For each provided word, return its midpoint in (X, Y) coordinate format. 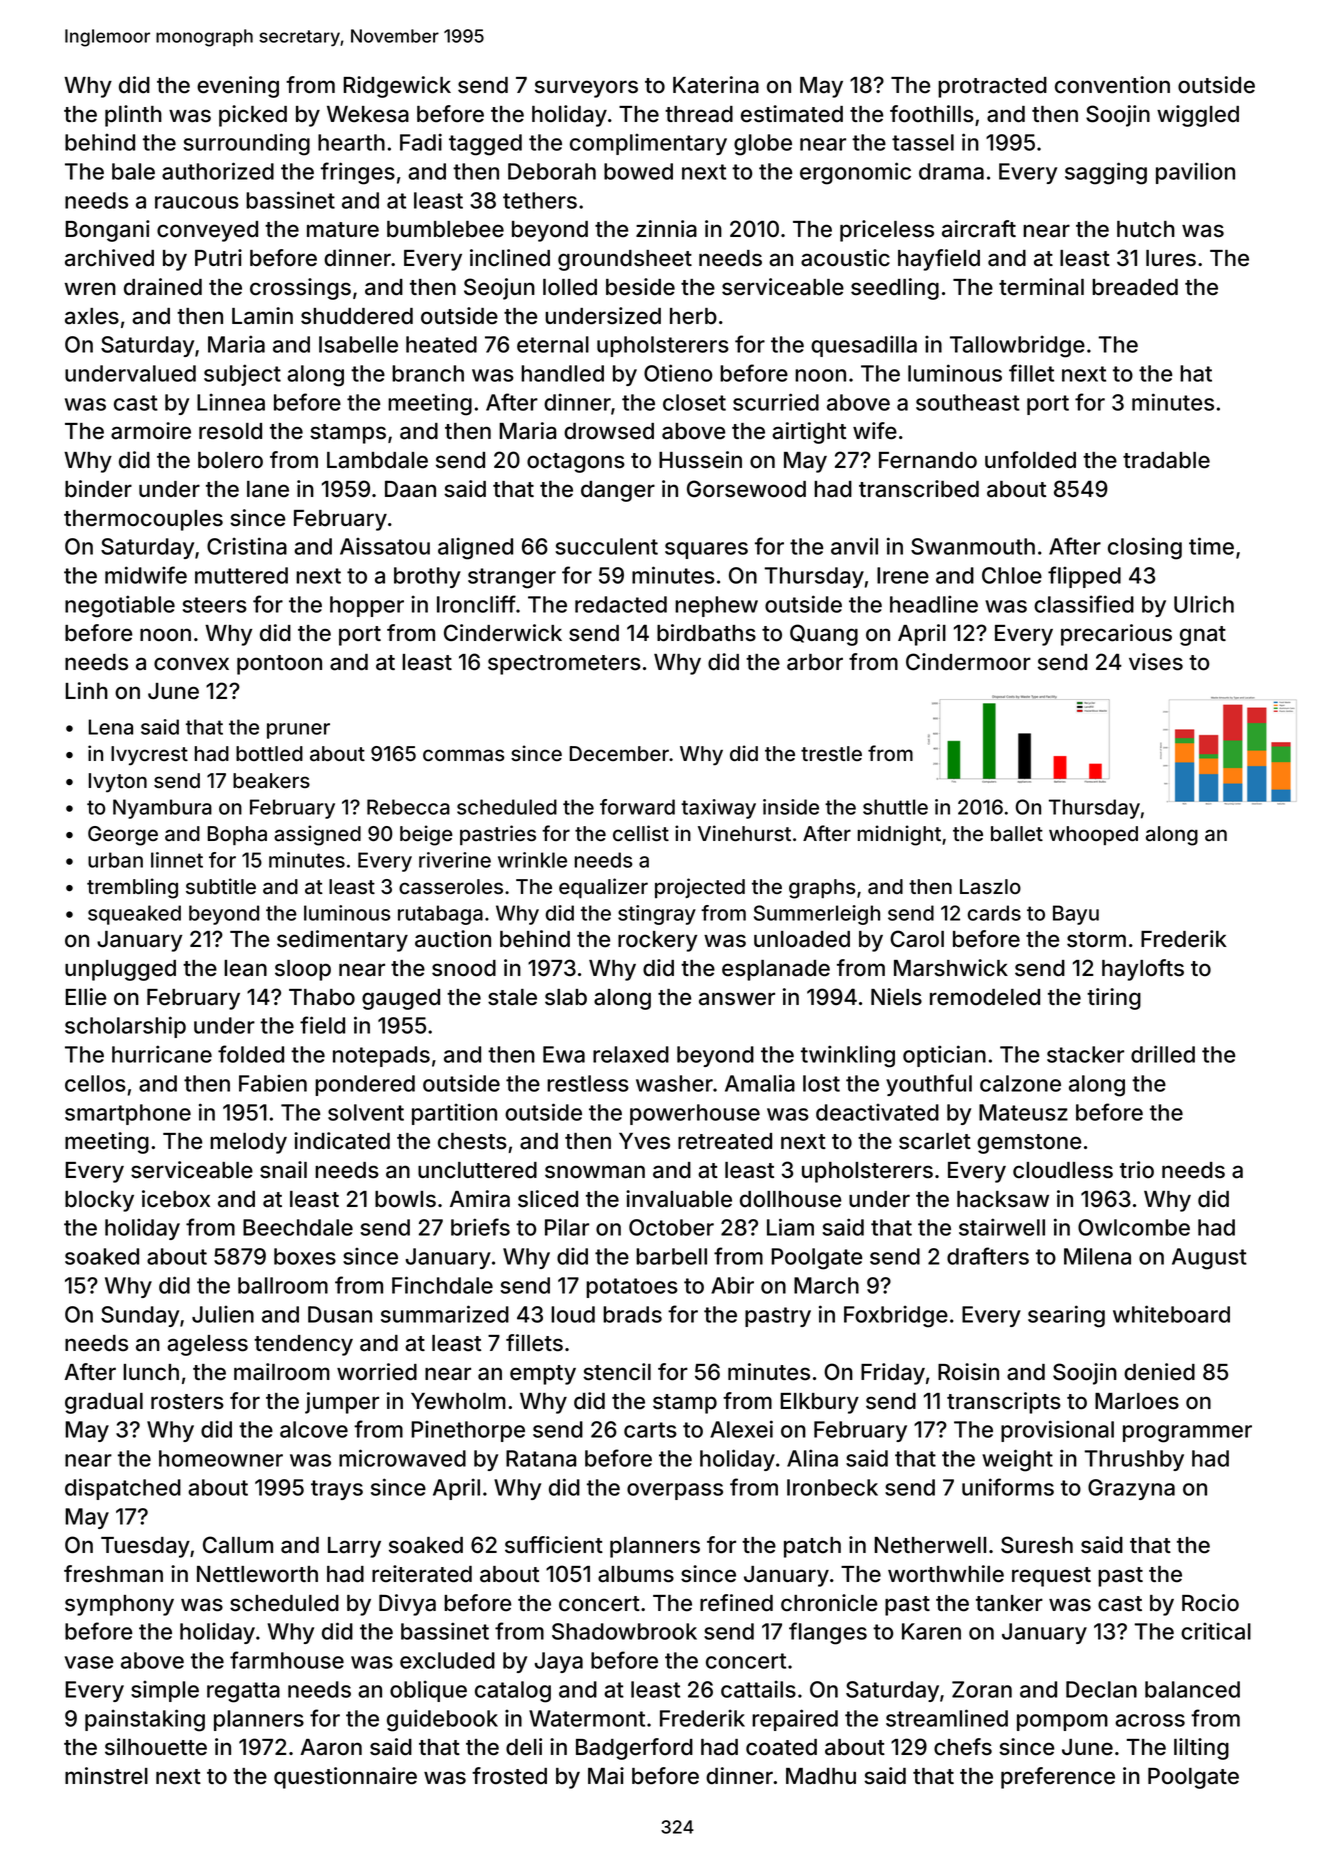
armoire (151, 431)
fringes (358, 173)
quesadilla (864, 346)
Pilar (567, 1227)
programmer (1187, 1434)
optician (944, 1056)
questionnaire (345, 1778)
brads (632, 1314)
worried (377, 1372)
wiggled (1198, 116)
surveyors (586, 89)
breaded (1135, 287)
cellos (95, 1083)
